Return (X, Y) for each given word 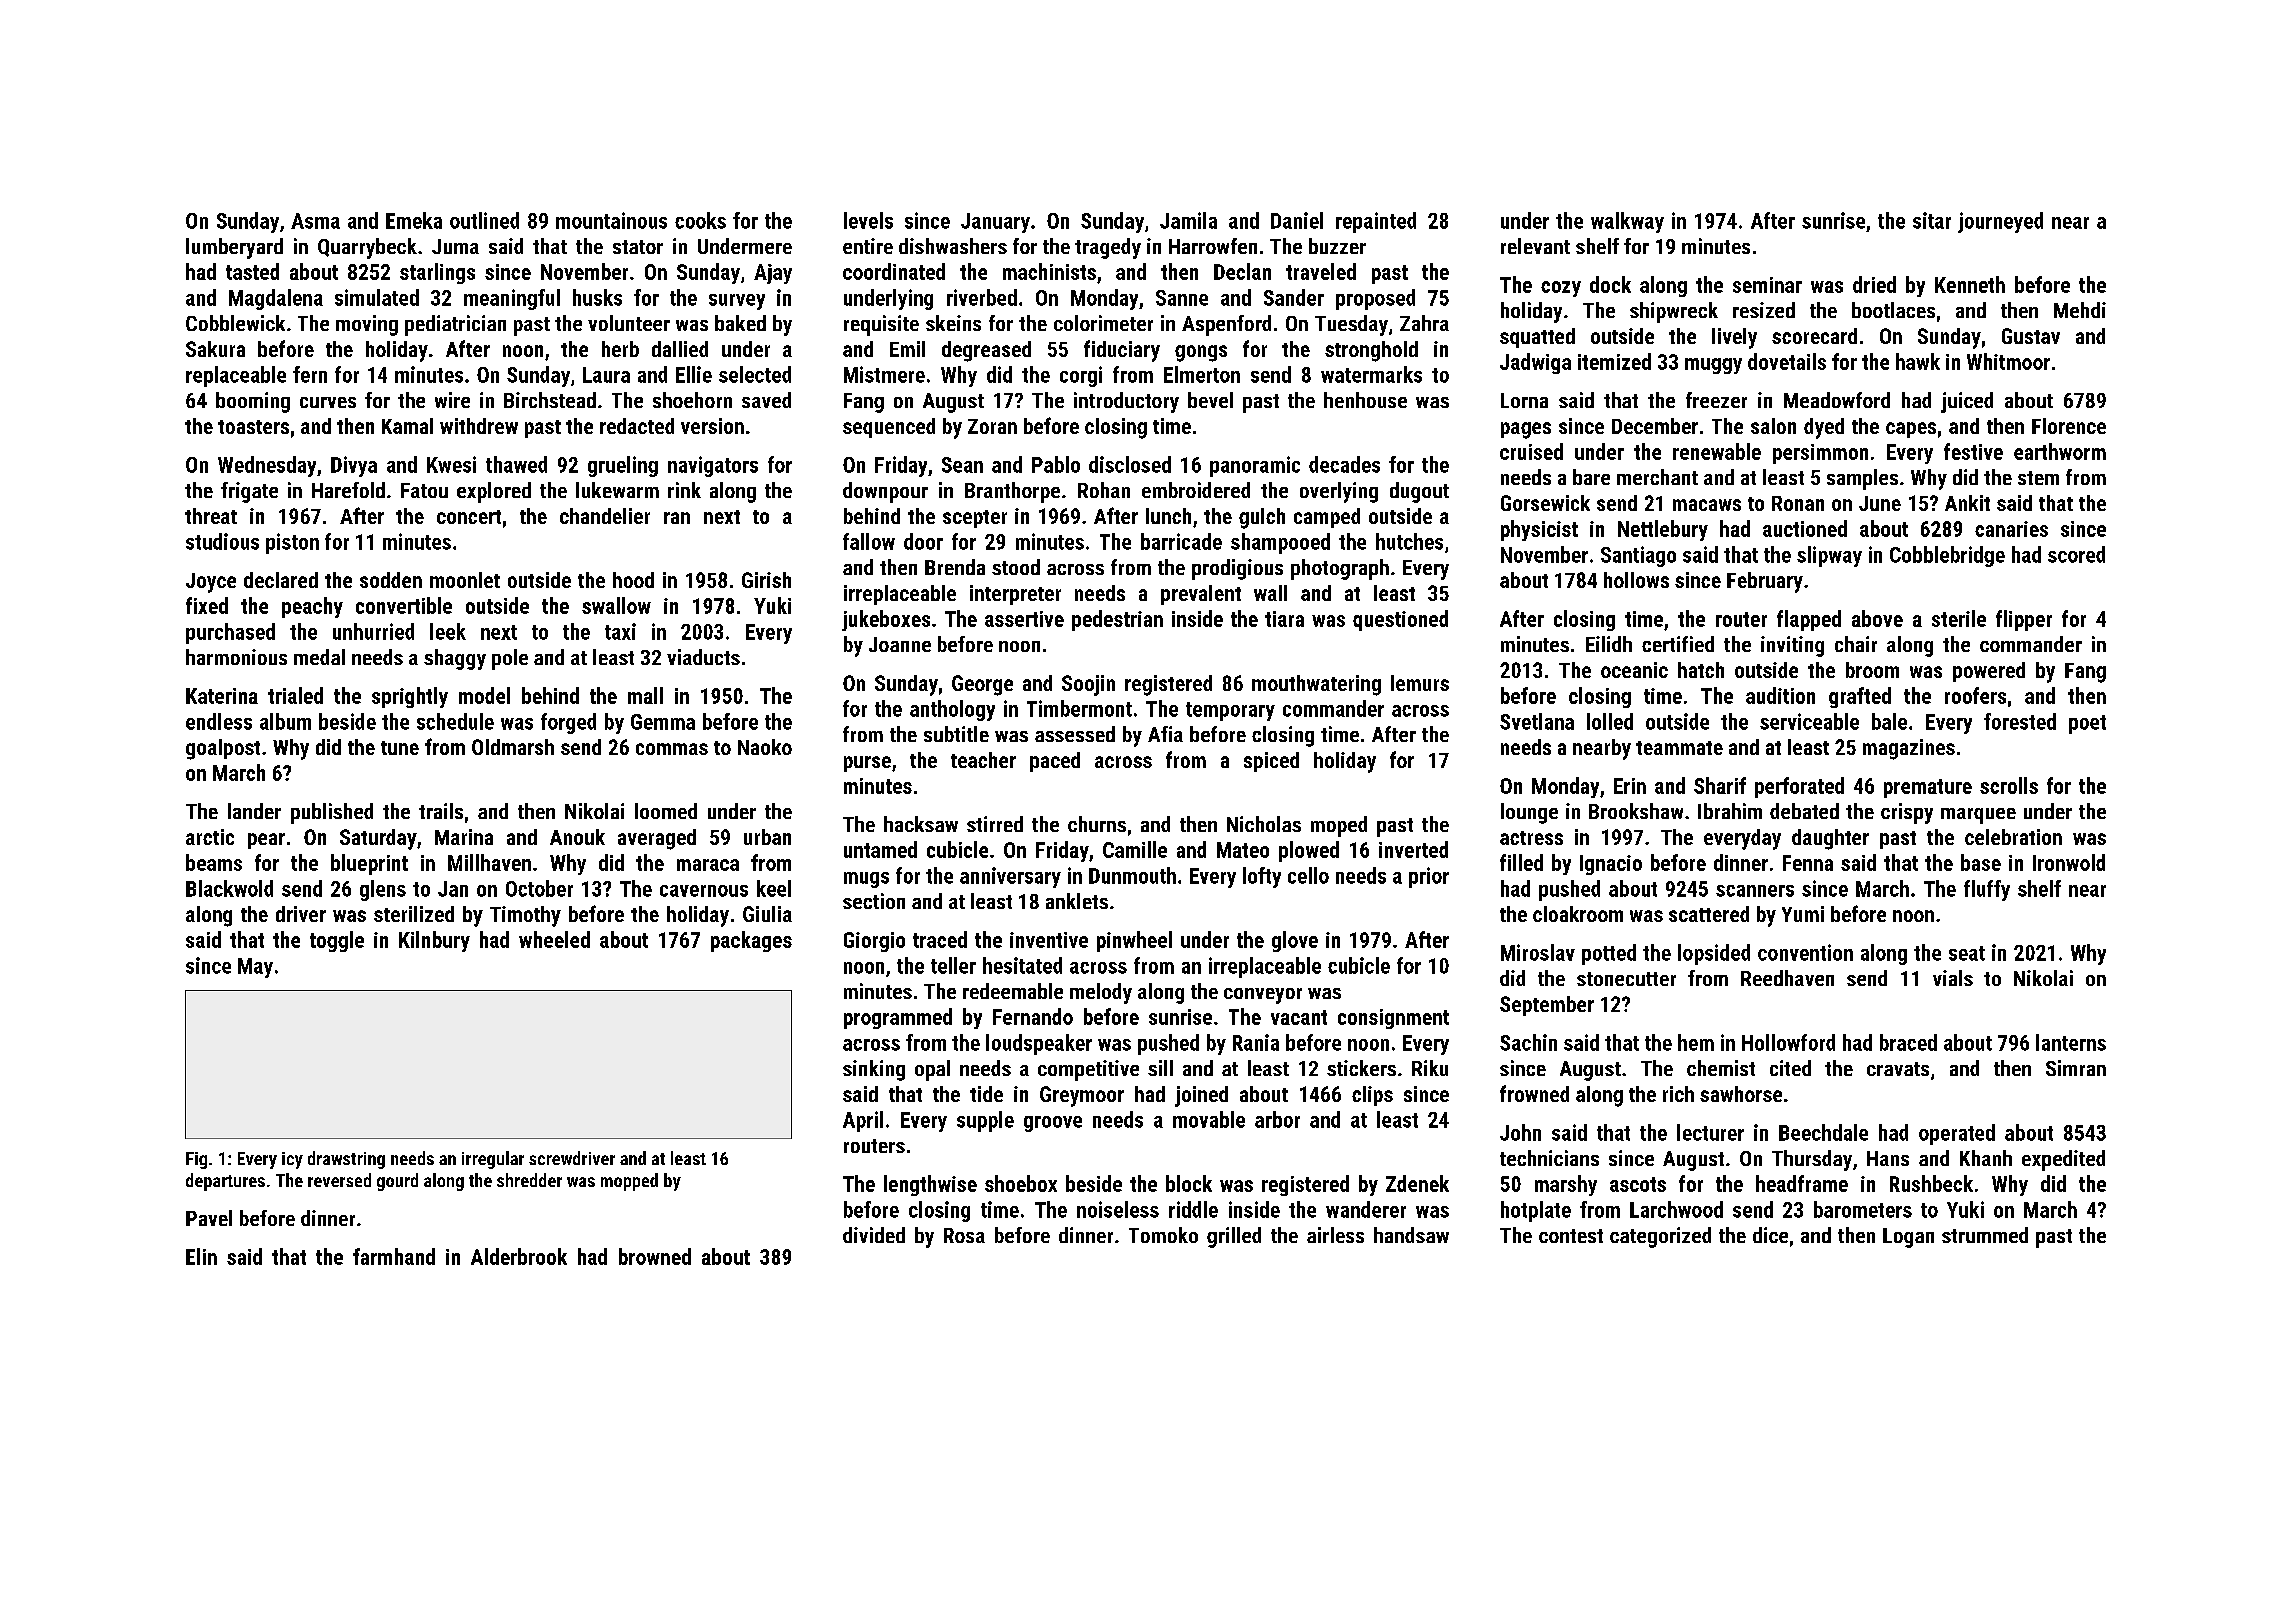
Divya (354, 466)
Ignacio (1611, 865)
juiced (1967, 402)
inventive (1049, 940)
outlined (484, 220)
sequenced (889, 428)
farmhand (394, 1256)
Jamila (1188, 220)
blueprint (369, 864)
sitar (1932, 220)
